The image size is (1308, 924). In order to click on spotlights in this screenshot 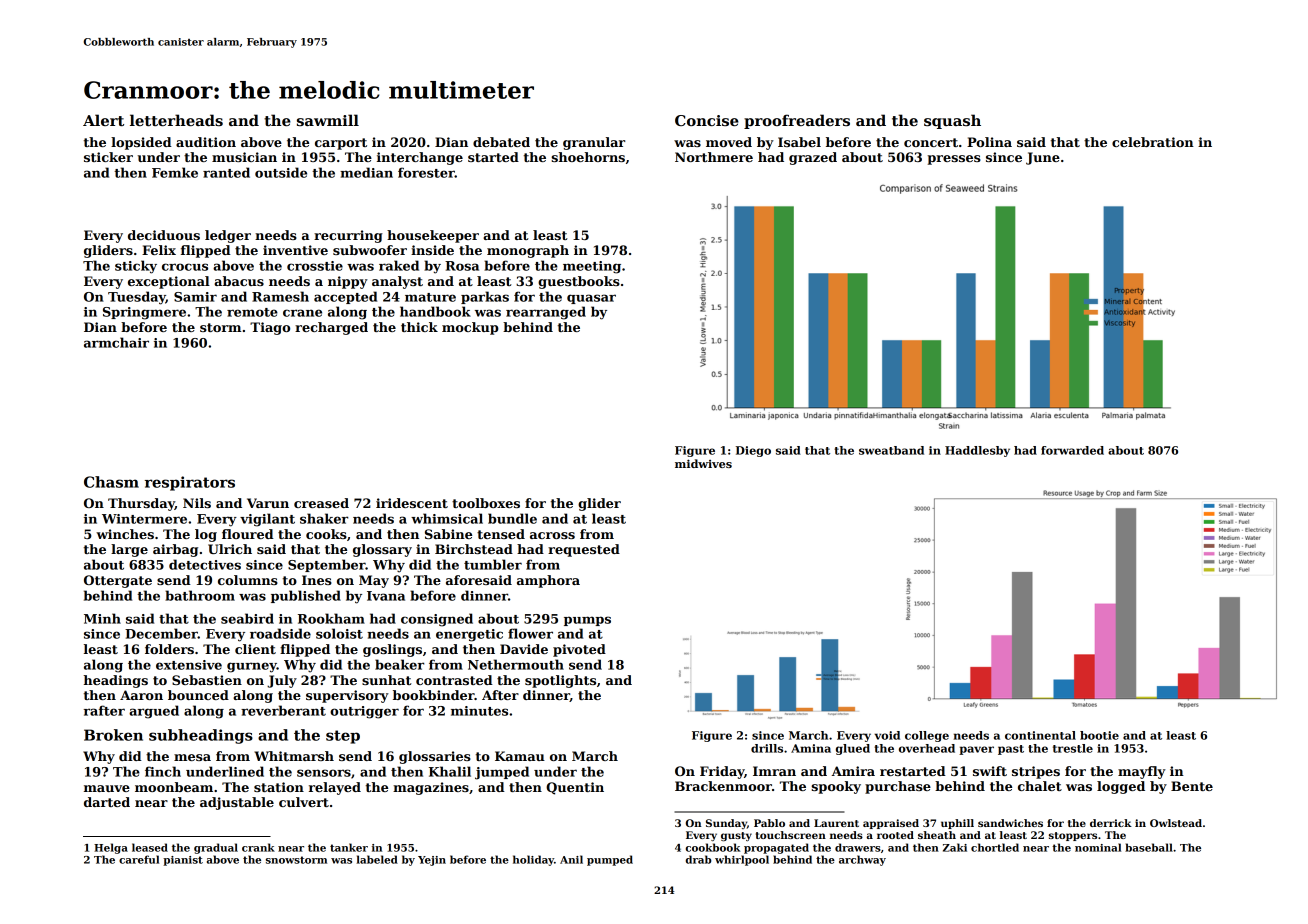, I will do `click(560, 681)`.
